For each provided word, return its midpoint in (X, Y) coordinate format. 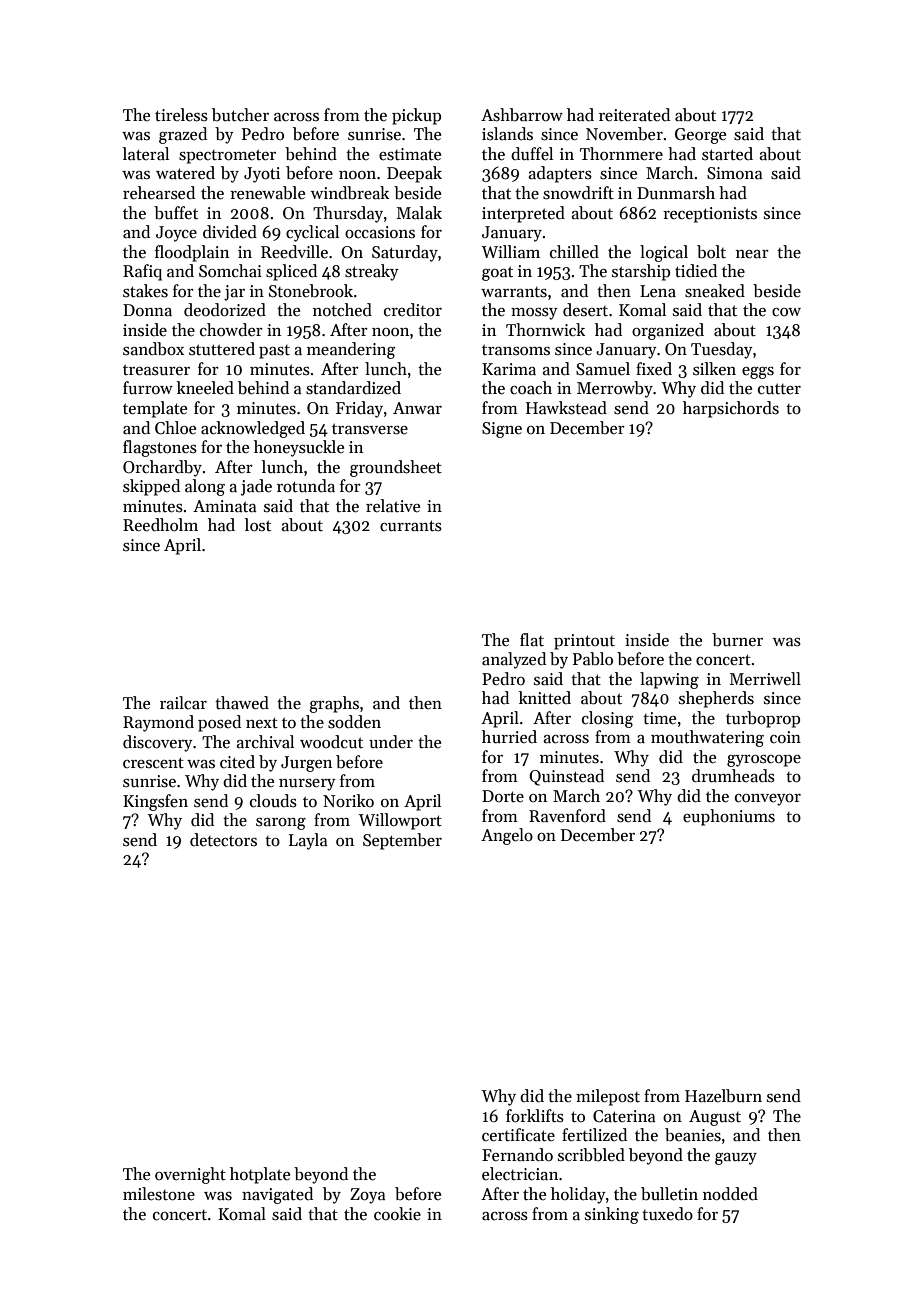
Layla (308, 841)
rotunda (306, 486)
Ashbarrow (522, 115)
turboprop (763, 719)
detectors (223, 840)
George (700, 136)
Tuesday (722, 350)
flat (532, 640)
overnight (190, 1175)
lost (258, 525)
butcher (240, 115)
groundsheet (396, 468)
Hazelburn (723, 1096)
